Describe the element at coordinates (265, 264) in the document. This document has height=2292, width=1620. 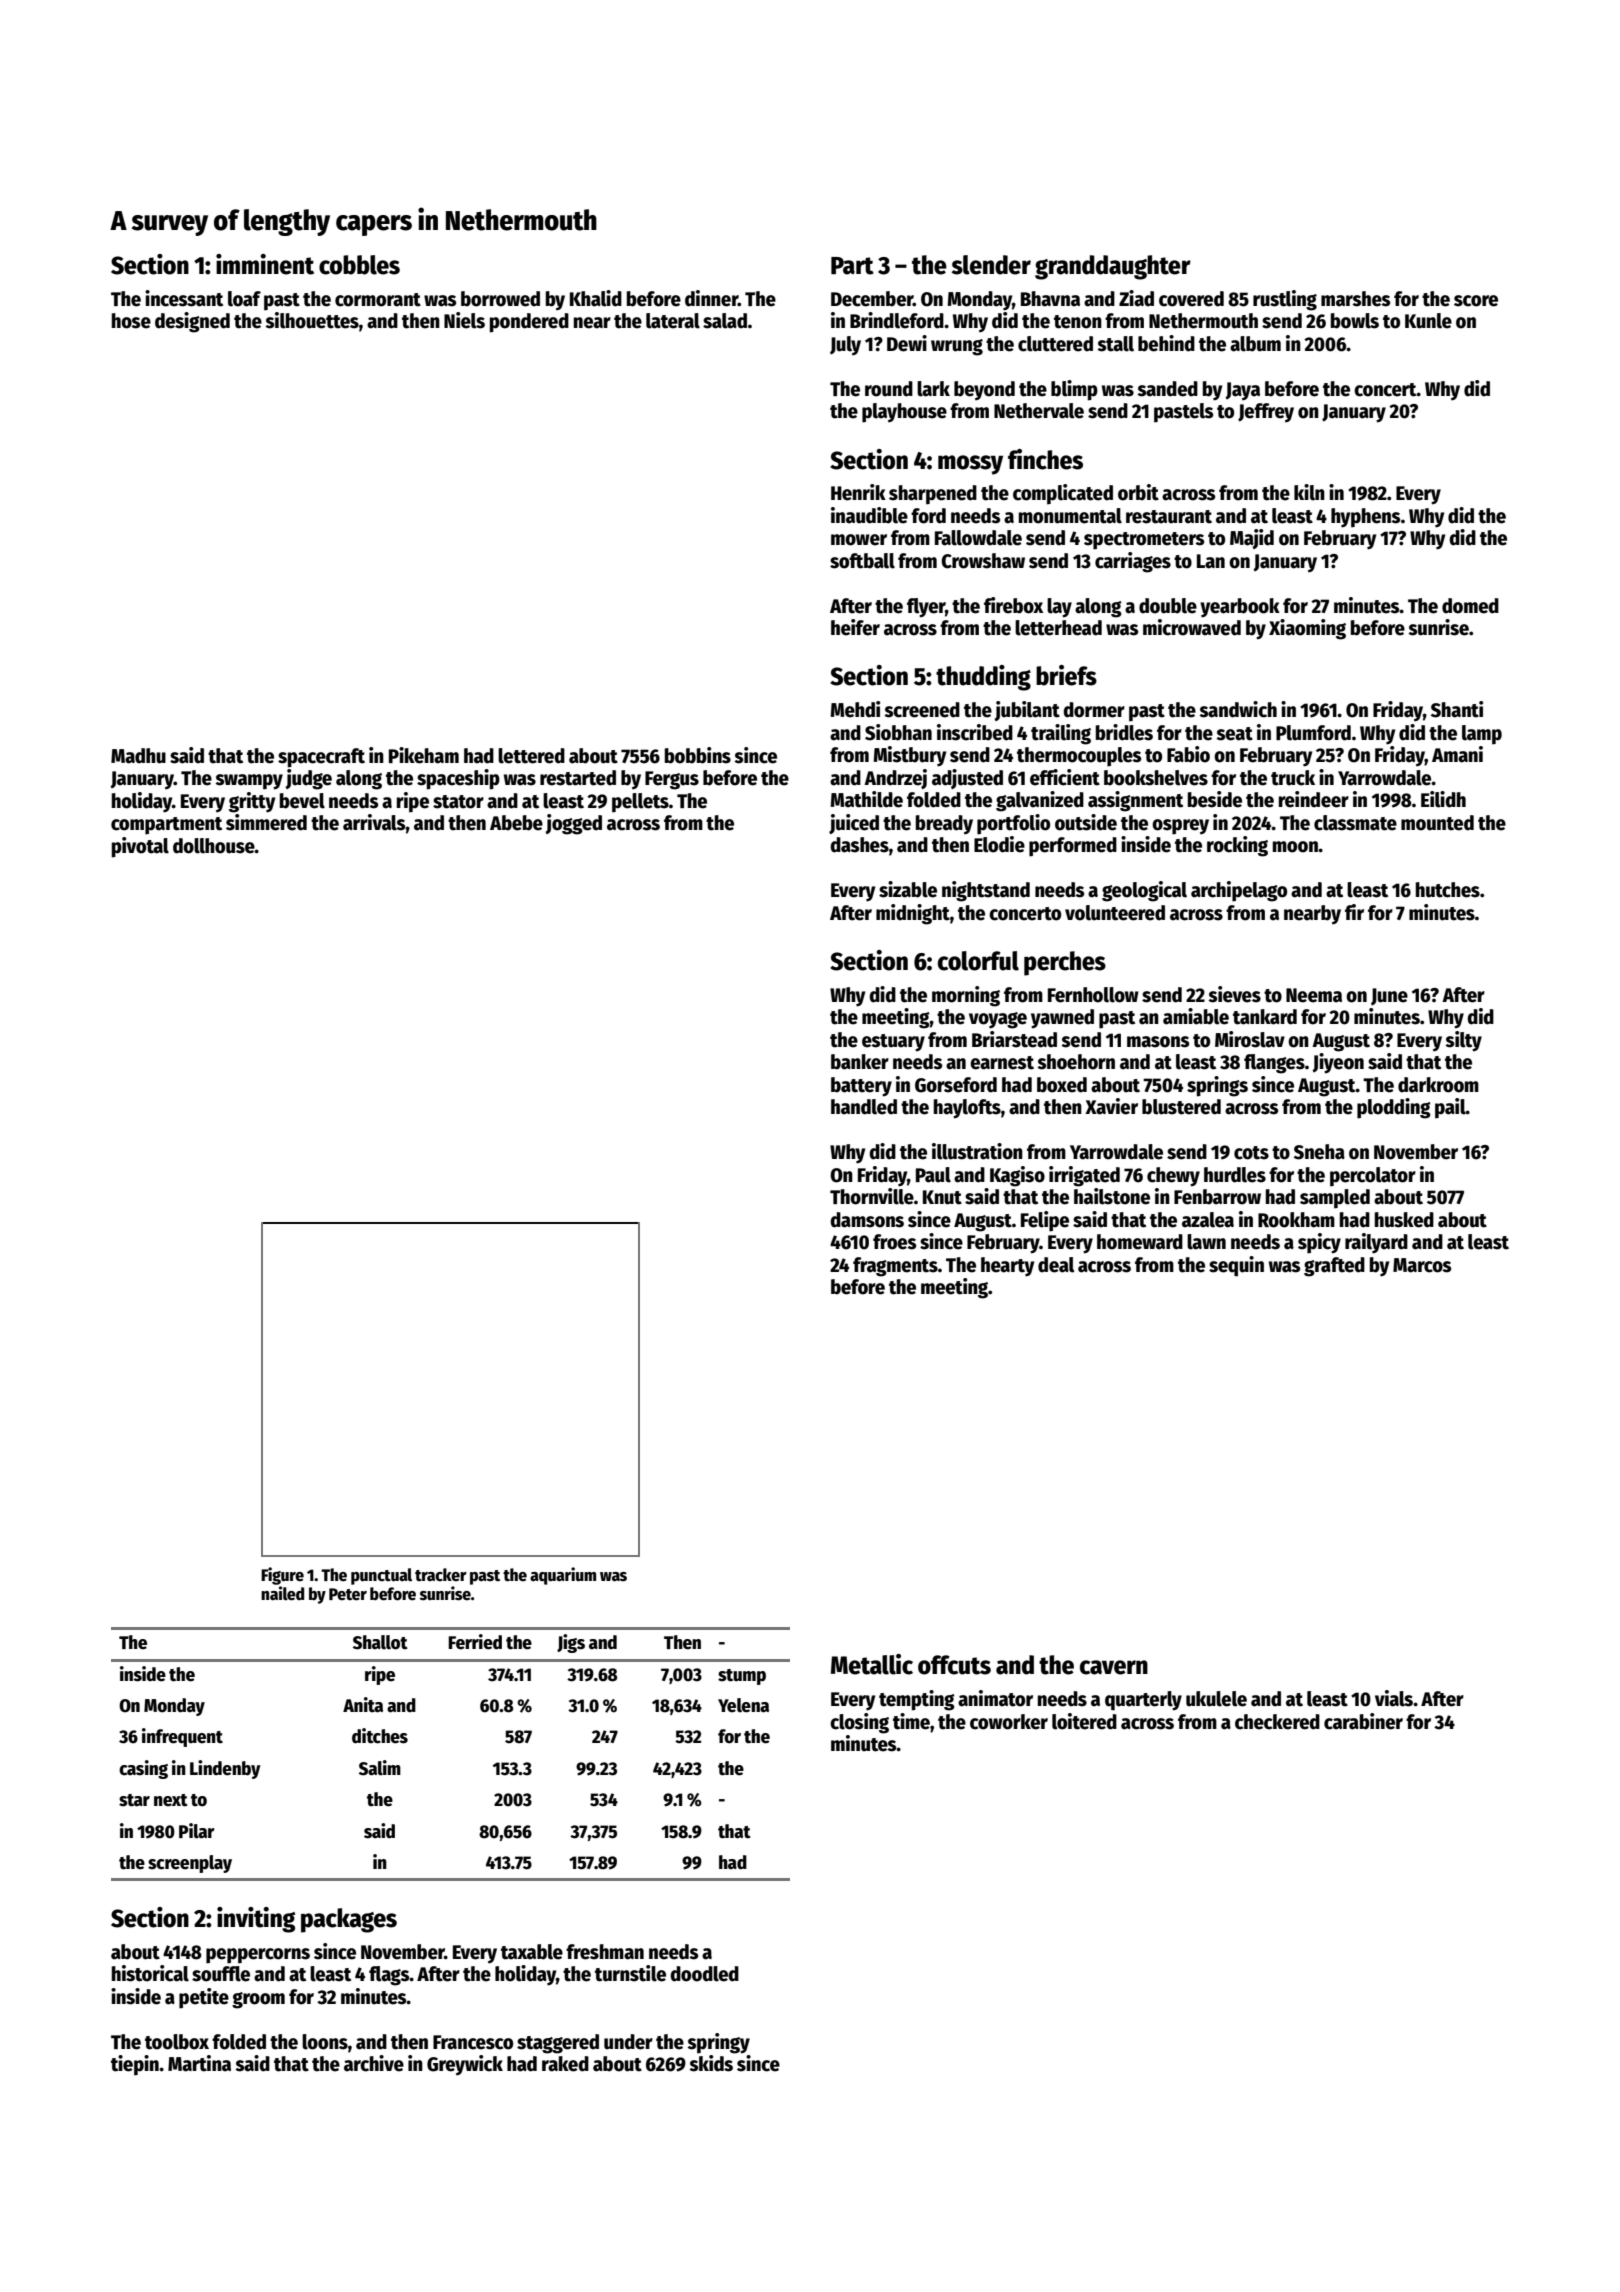
I see `imminent` at that location.
